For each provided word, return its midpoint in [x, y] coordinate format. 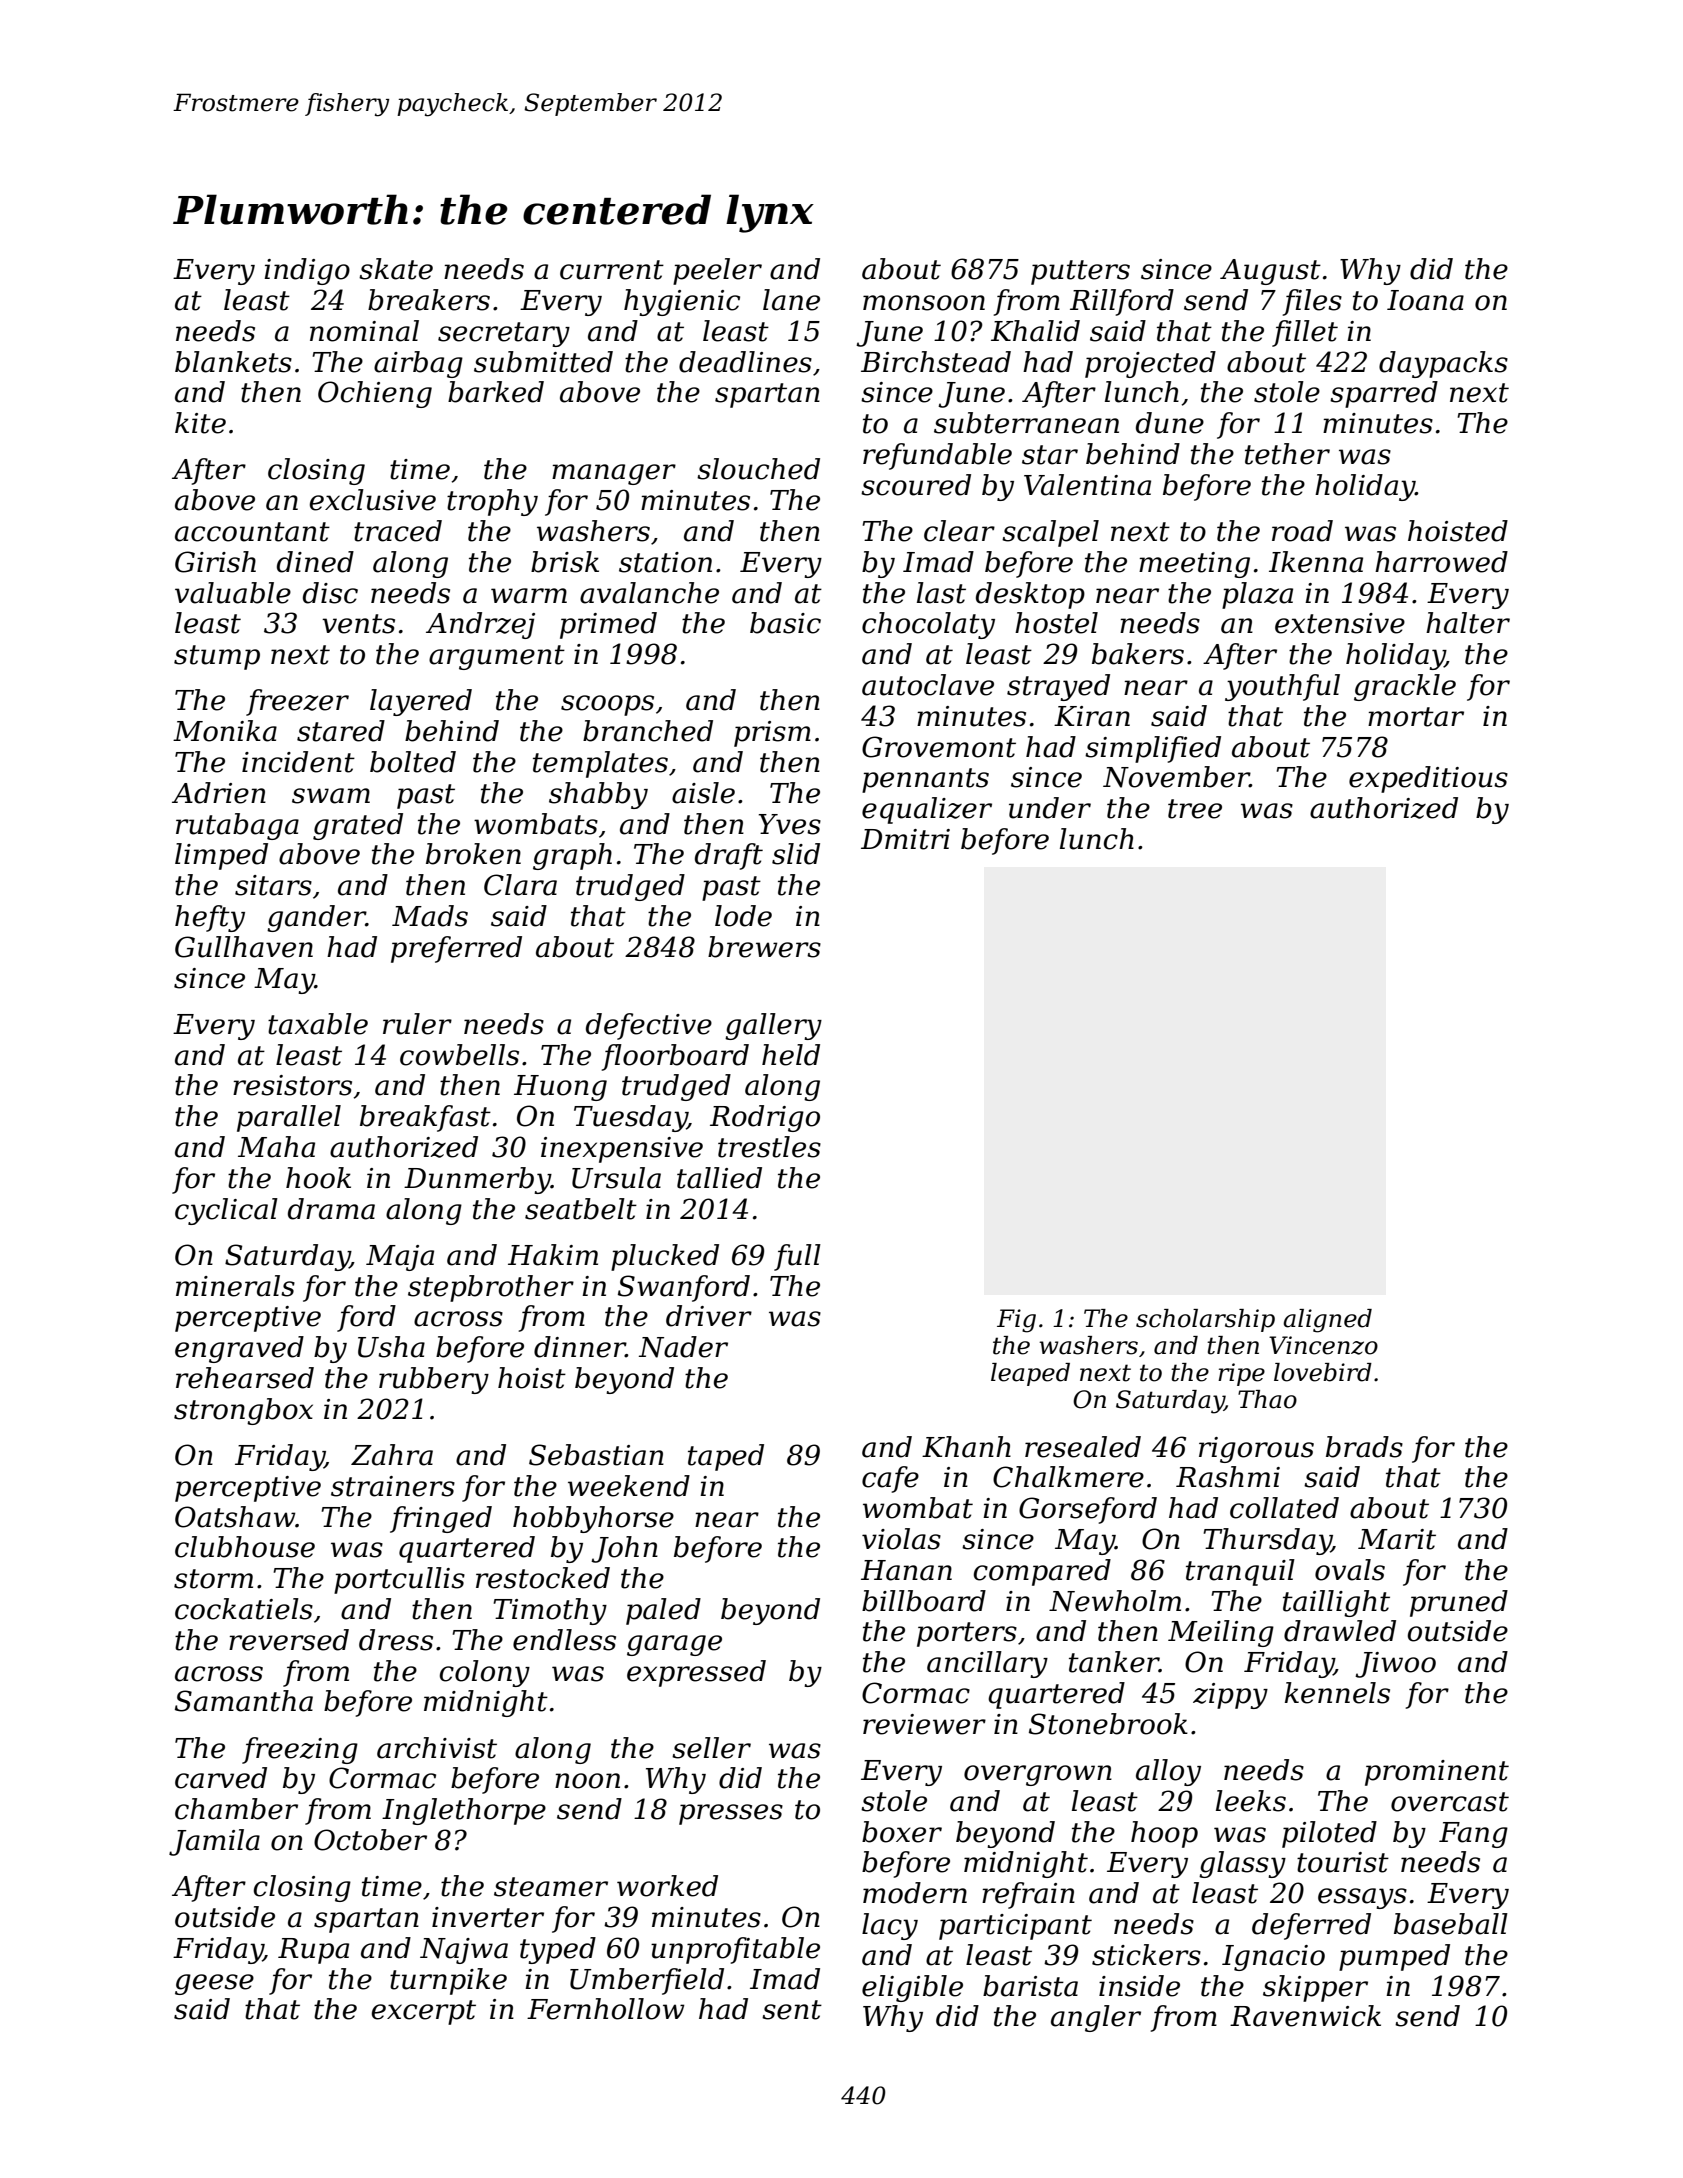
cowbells [459, 1055]
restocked [543, 1578]
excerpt [424, 2012]
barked [496, 392]
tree [1195, 809]
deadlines [745, 362]
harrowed [1441, 562]
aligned [1327, 1321]
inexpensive [622, 1150]
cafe [890, 1479]
